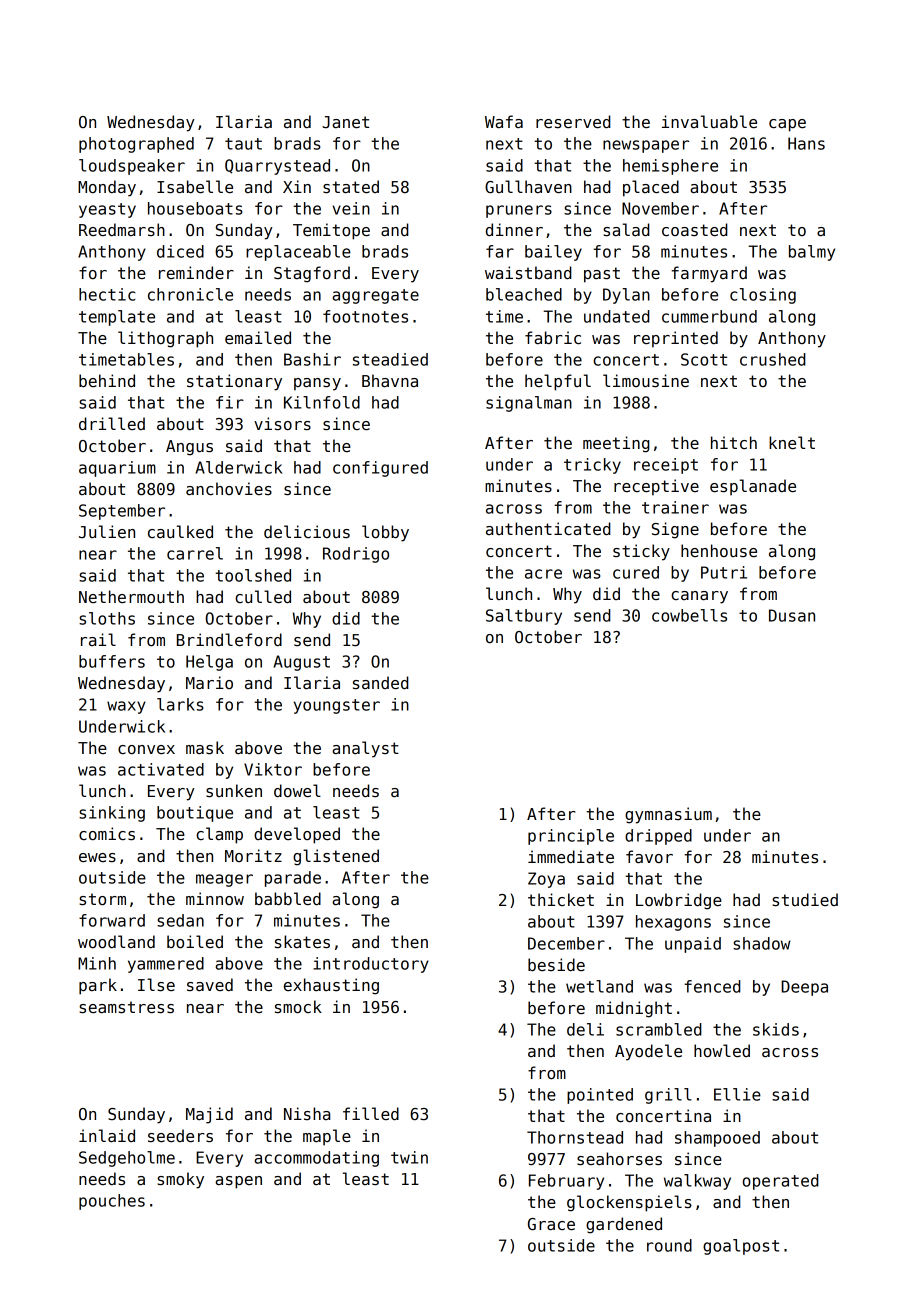  Describe the element at coordinates (689, 615) in the screenshot. I see `cowbells` at that location.
